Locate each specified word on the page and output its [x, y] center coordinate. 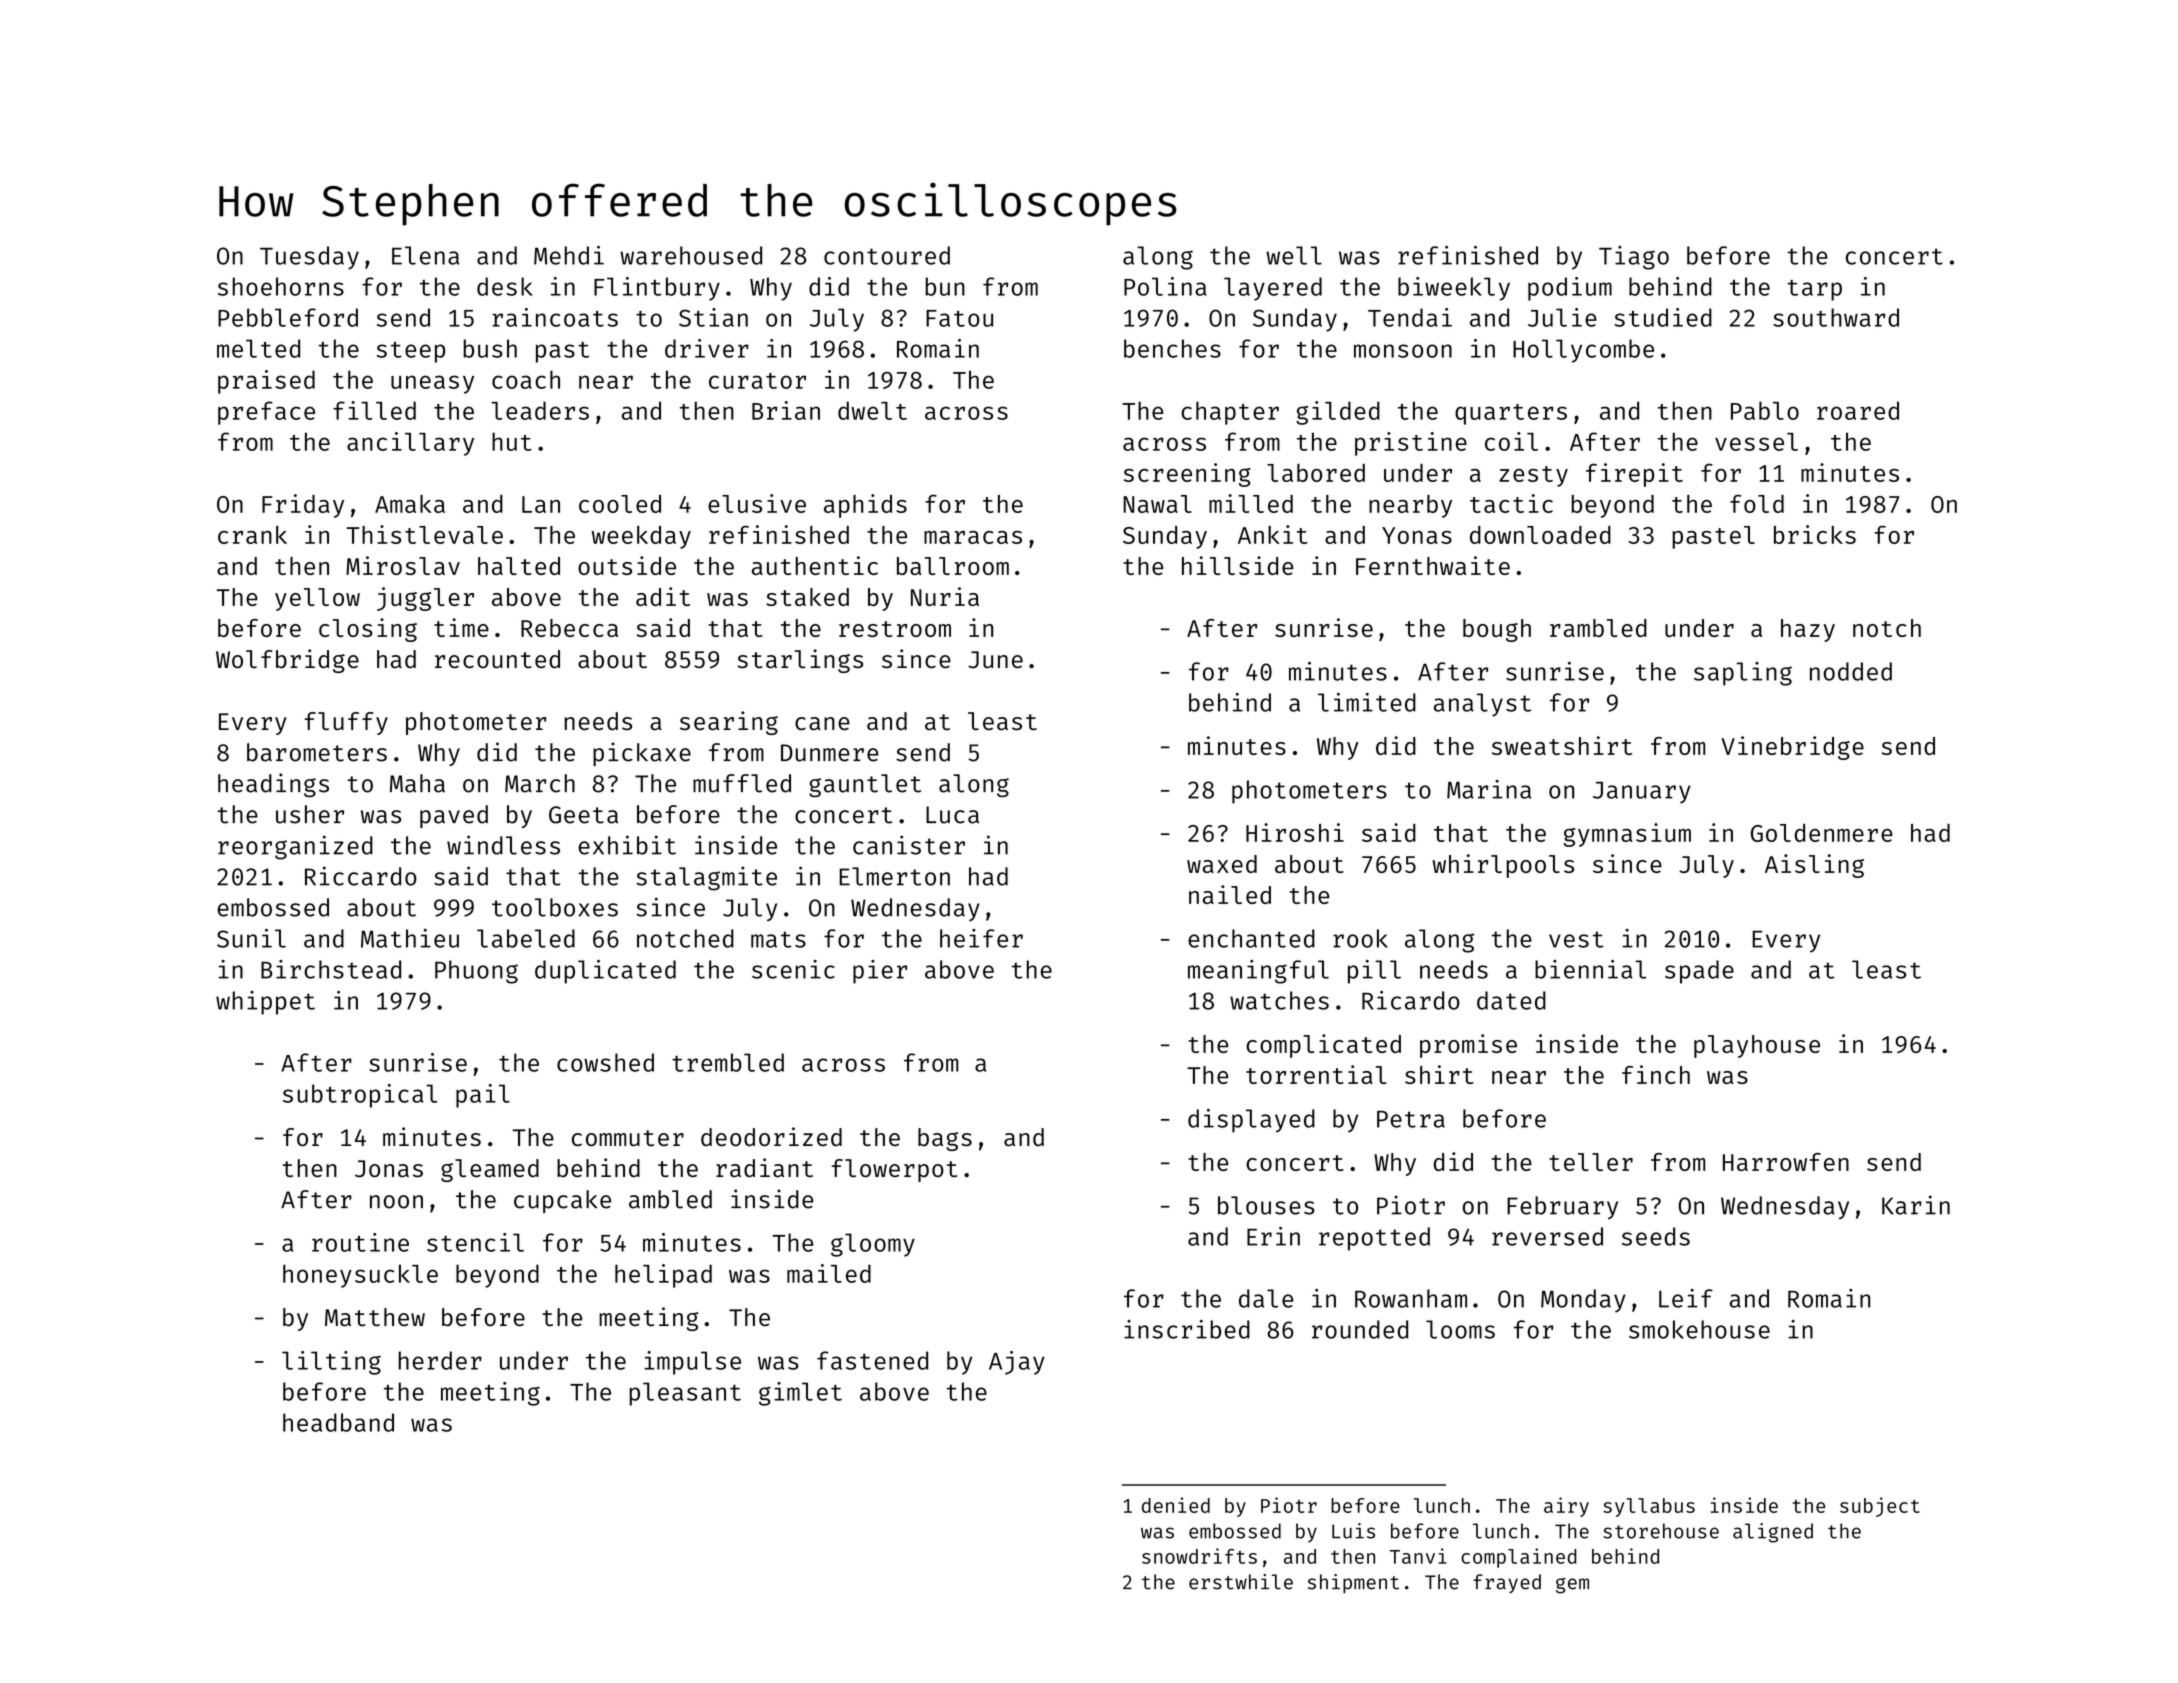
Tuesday [309, 258]
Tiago [1634, 258]
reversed [1547, 1236]
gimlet [800, 1394]
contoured [887, 255]
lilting [331, 1363]
